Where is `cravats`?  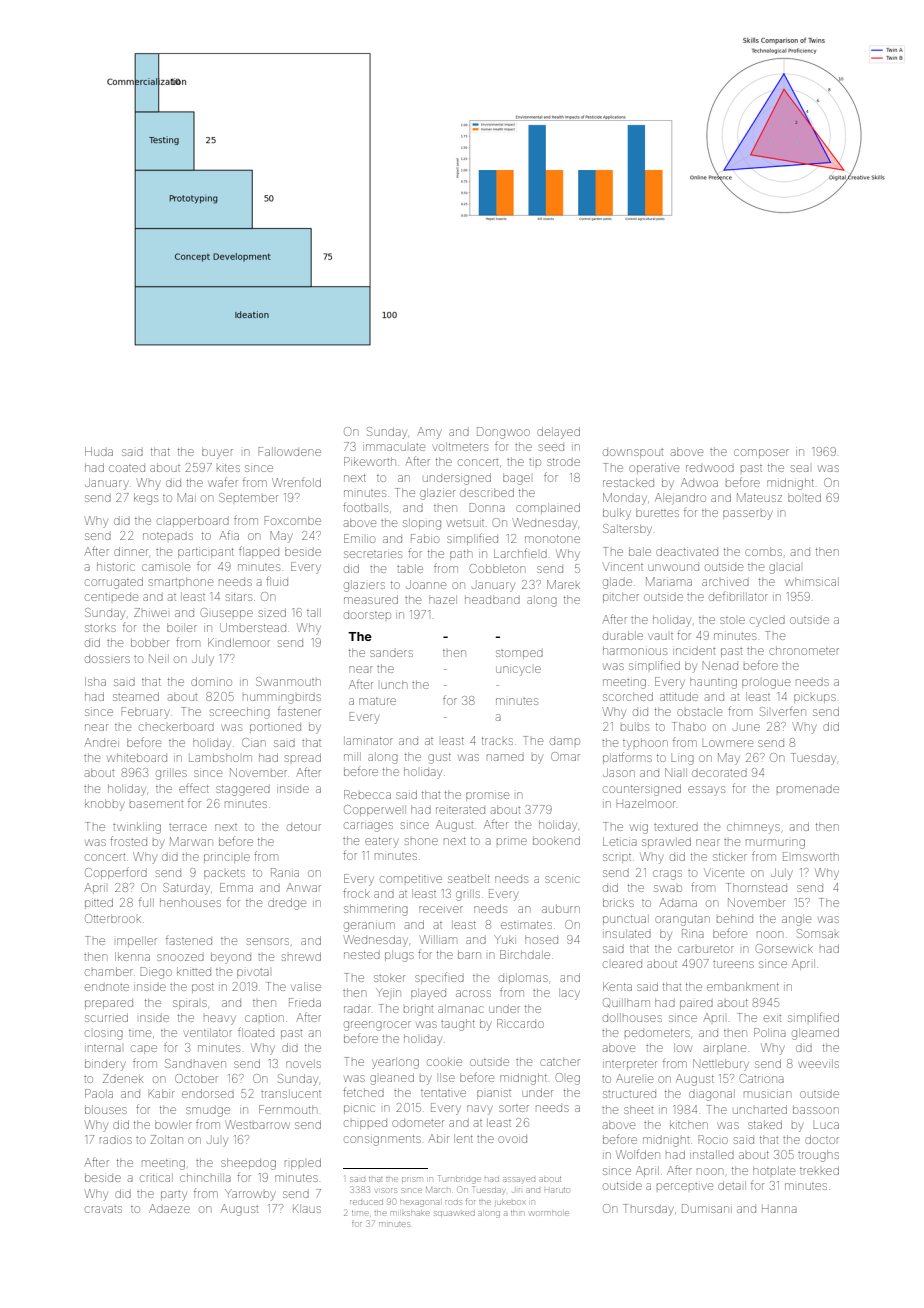 cravats is located at coordinates (103, 1209).
